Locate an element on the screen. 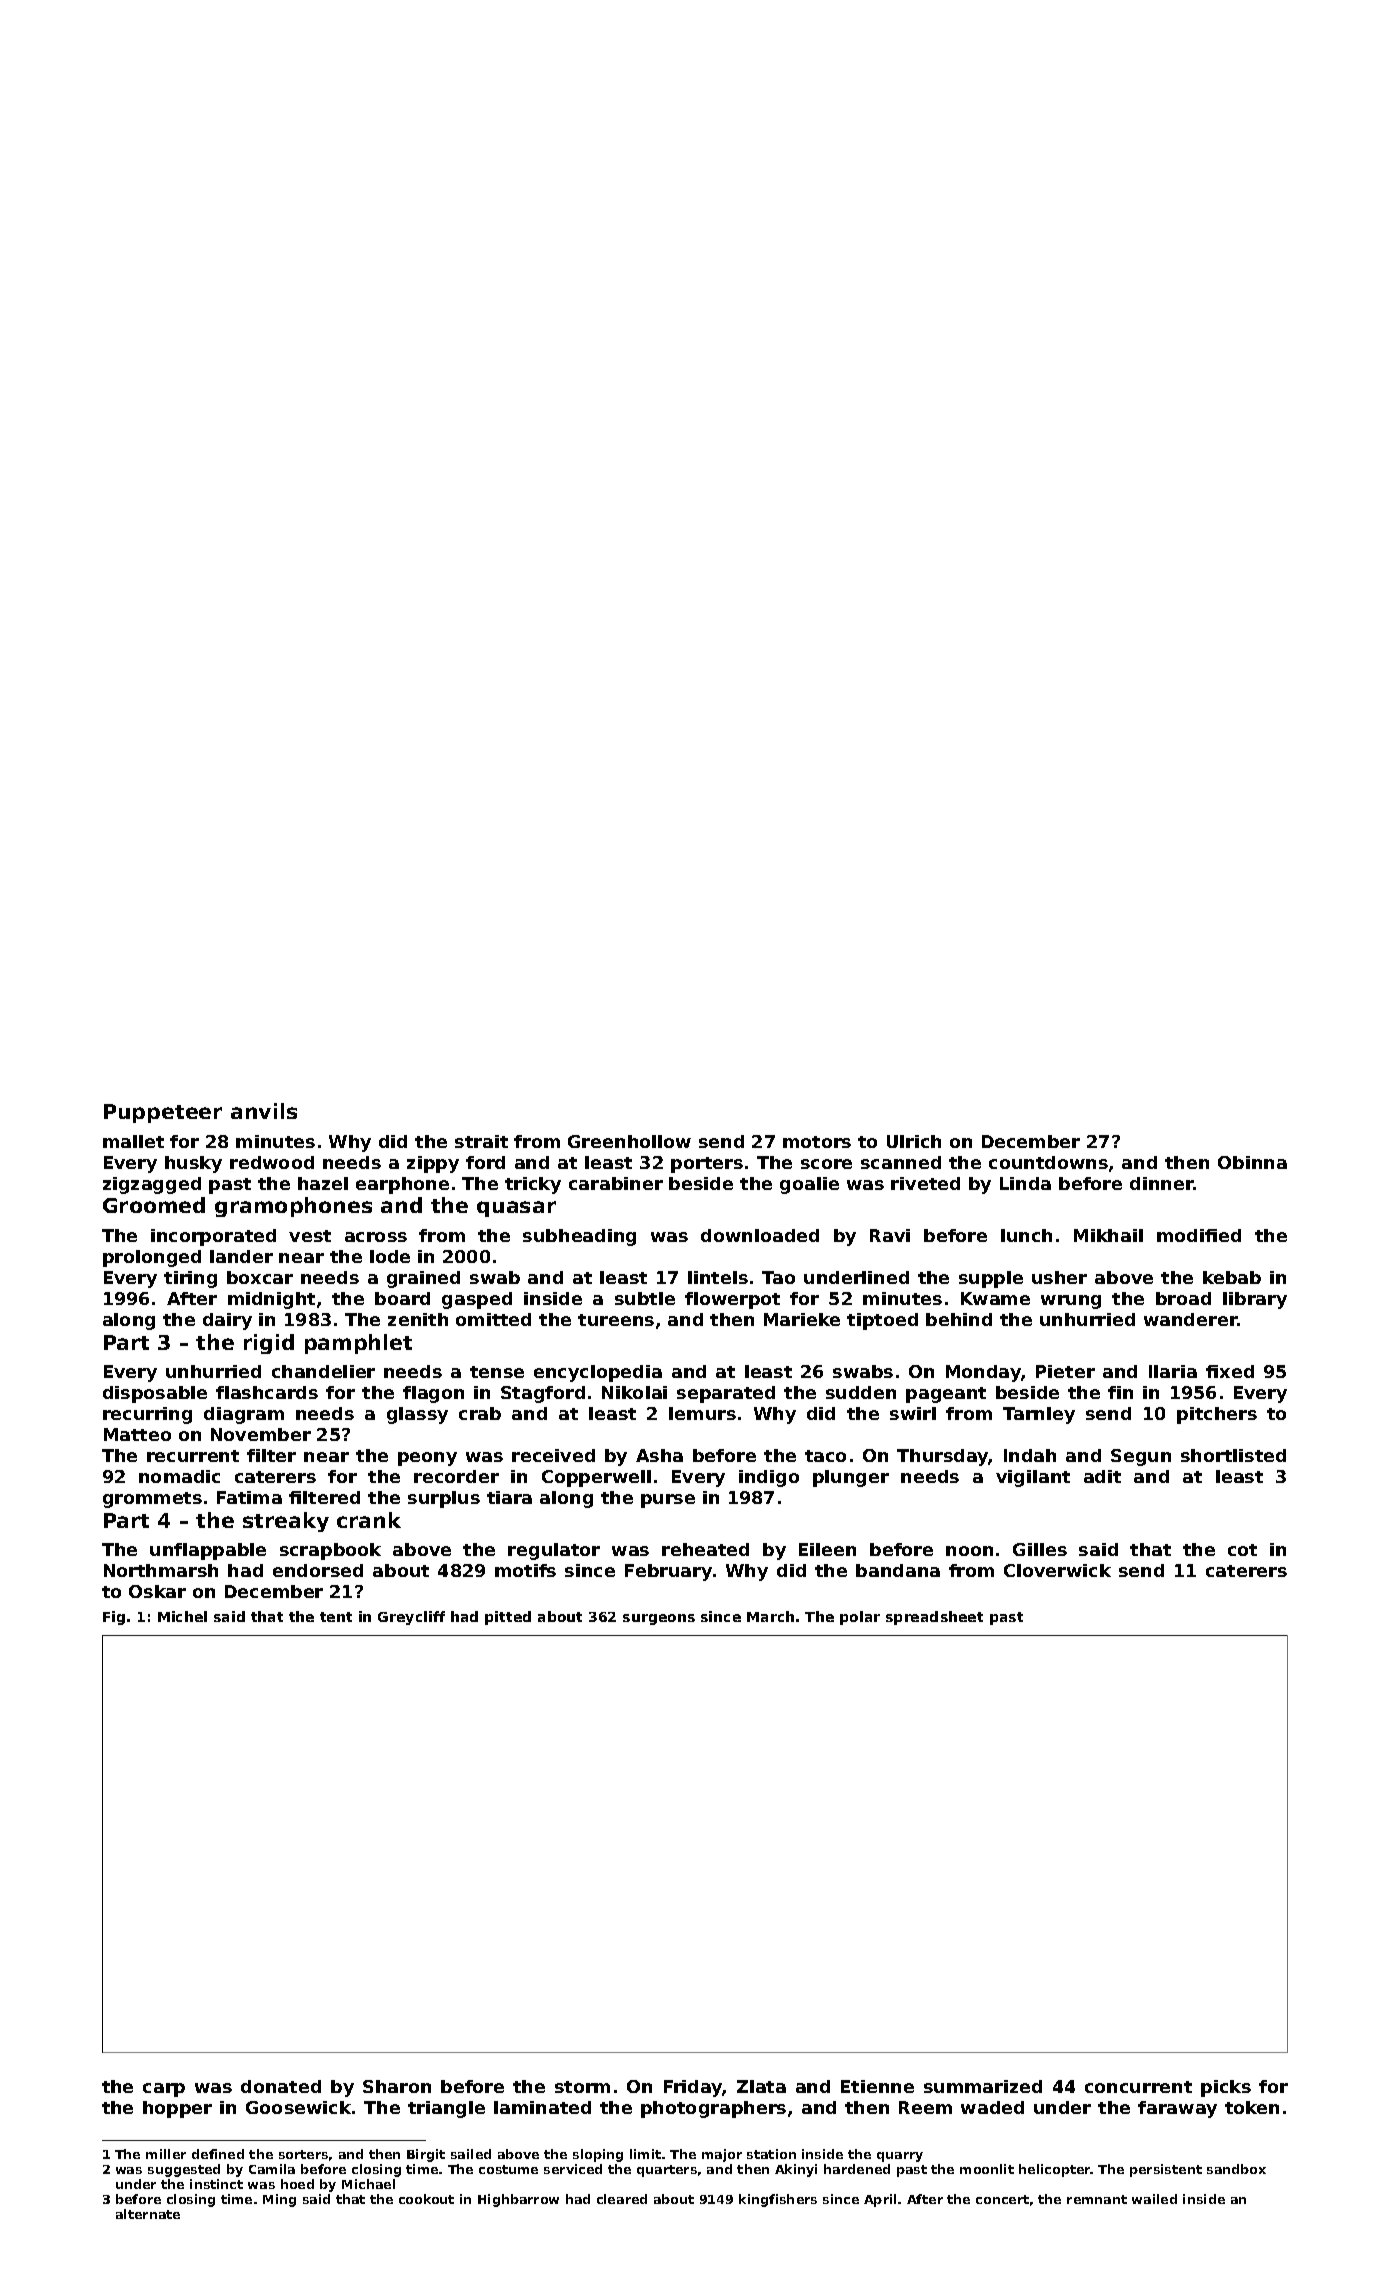 The height and width of the screenshot is (2290, 1390). Marieke is located at coordinates (802, 1319).
